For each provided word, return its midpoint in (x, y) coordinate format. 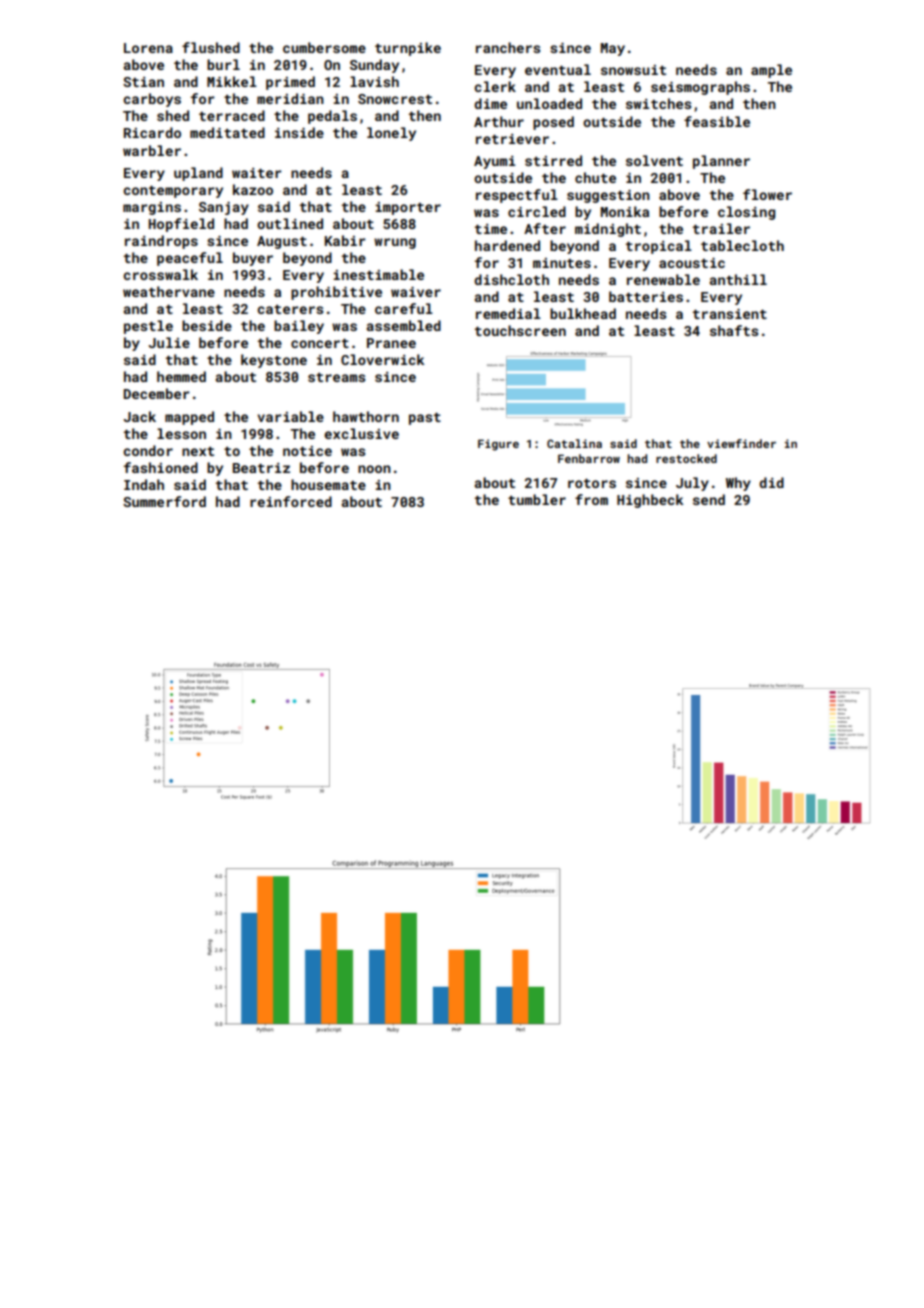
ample (771, 71)
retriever (512, 139)
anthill (738, 279)
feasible (717, 121)
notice (307, 451)
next (198, 451)
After (545, 228)
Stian (143, 82)
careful (404, 308)
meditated (227, 132)
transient (730, 314)
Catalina (574, 443)
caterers (290, 309)
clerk (495, 86)
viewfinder (741, 443)
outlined (290, 223)
